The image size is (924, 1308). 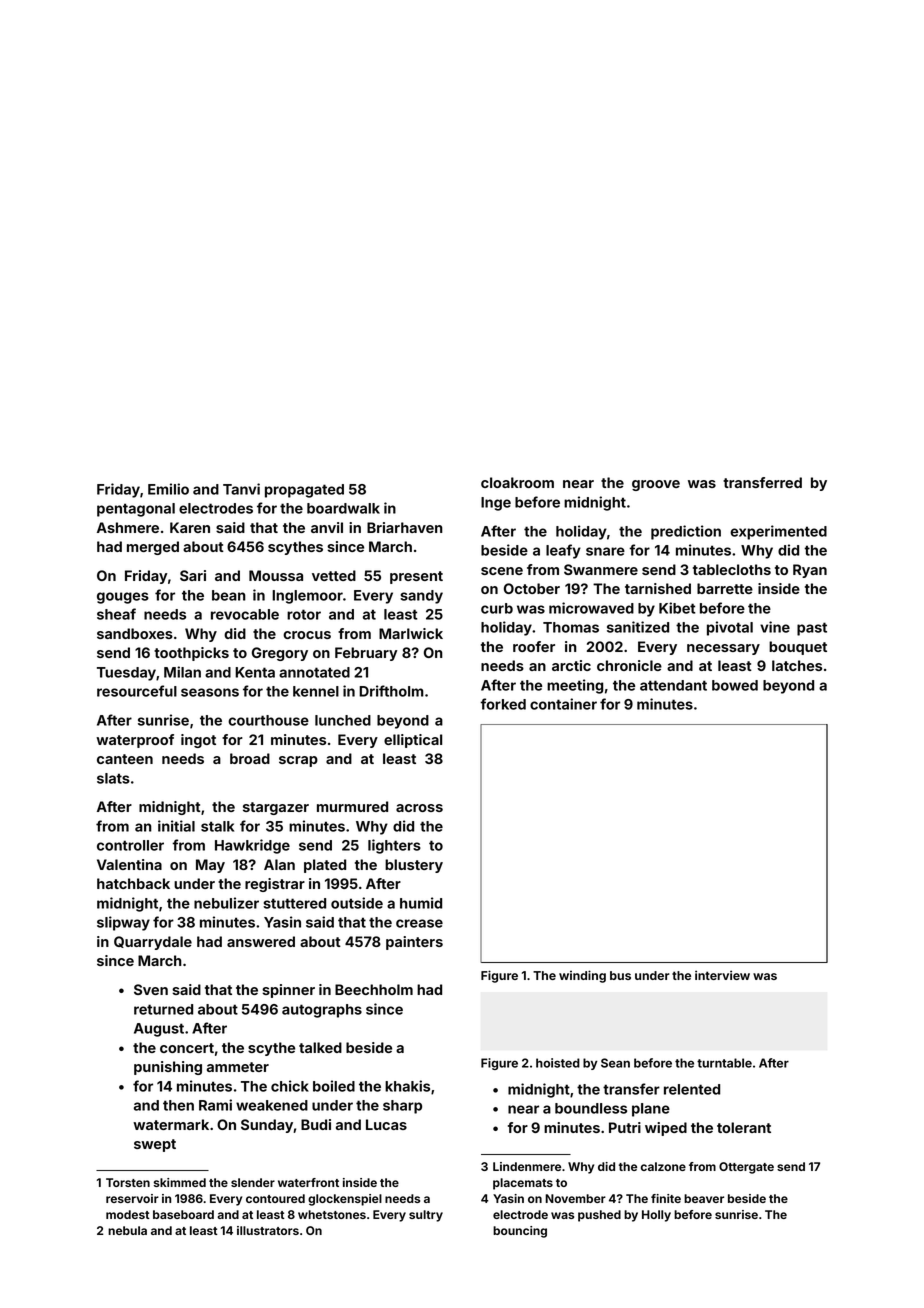 I want to click on Sean, so click(x=615, y=1063).
